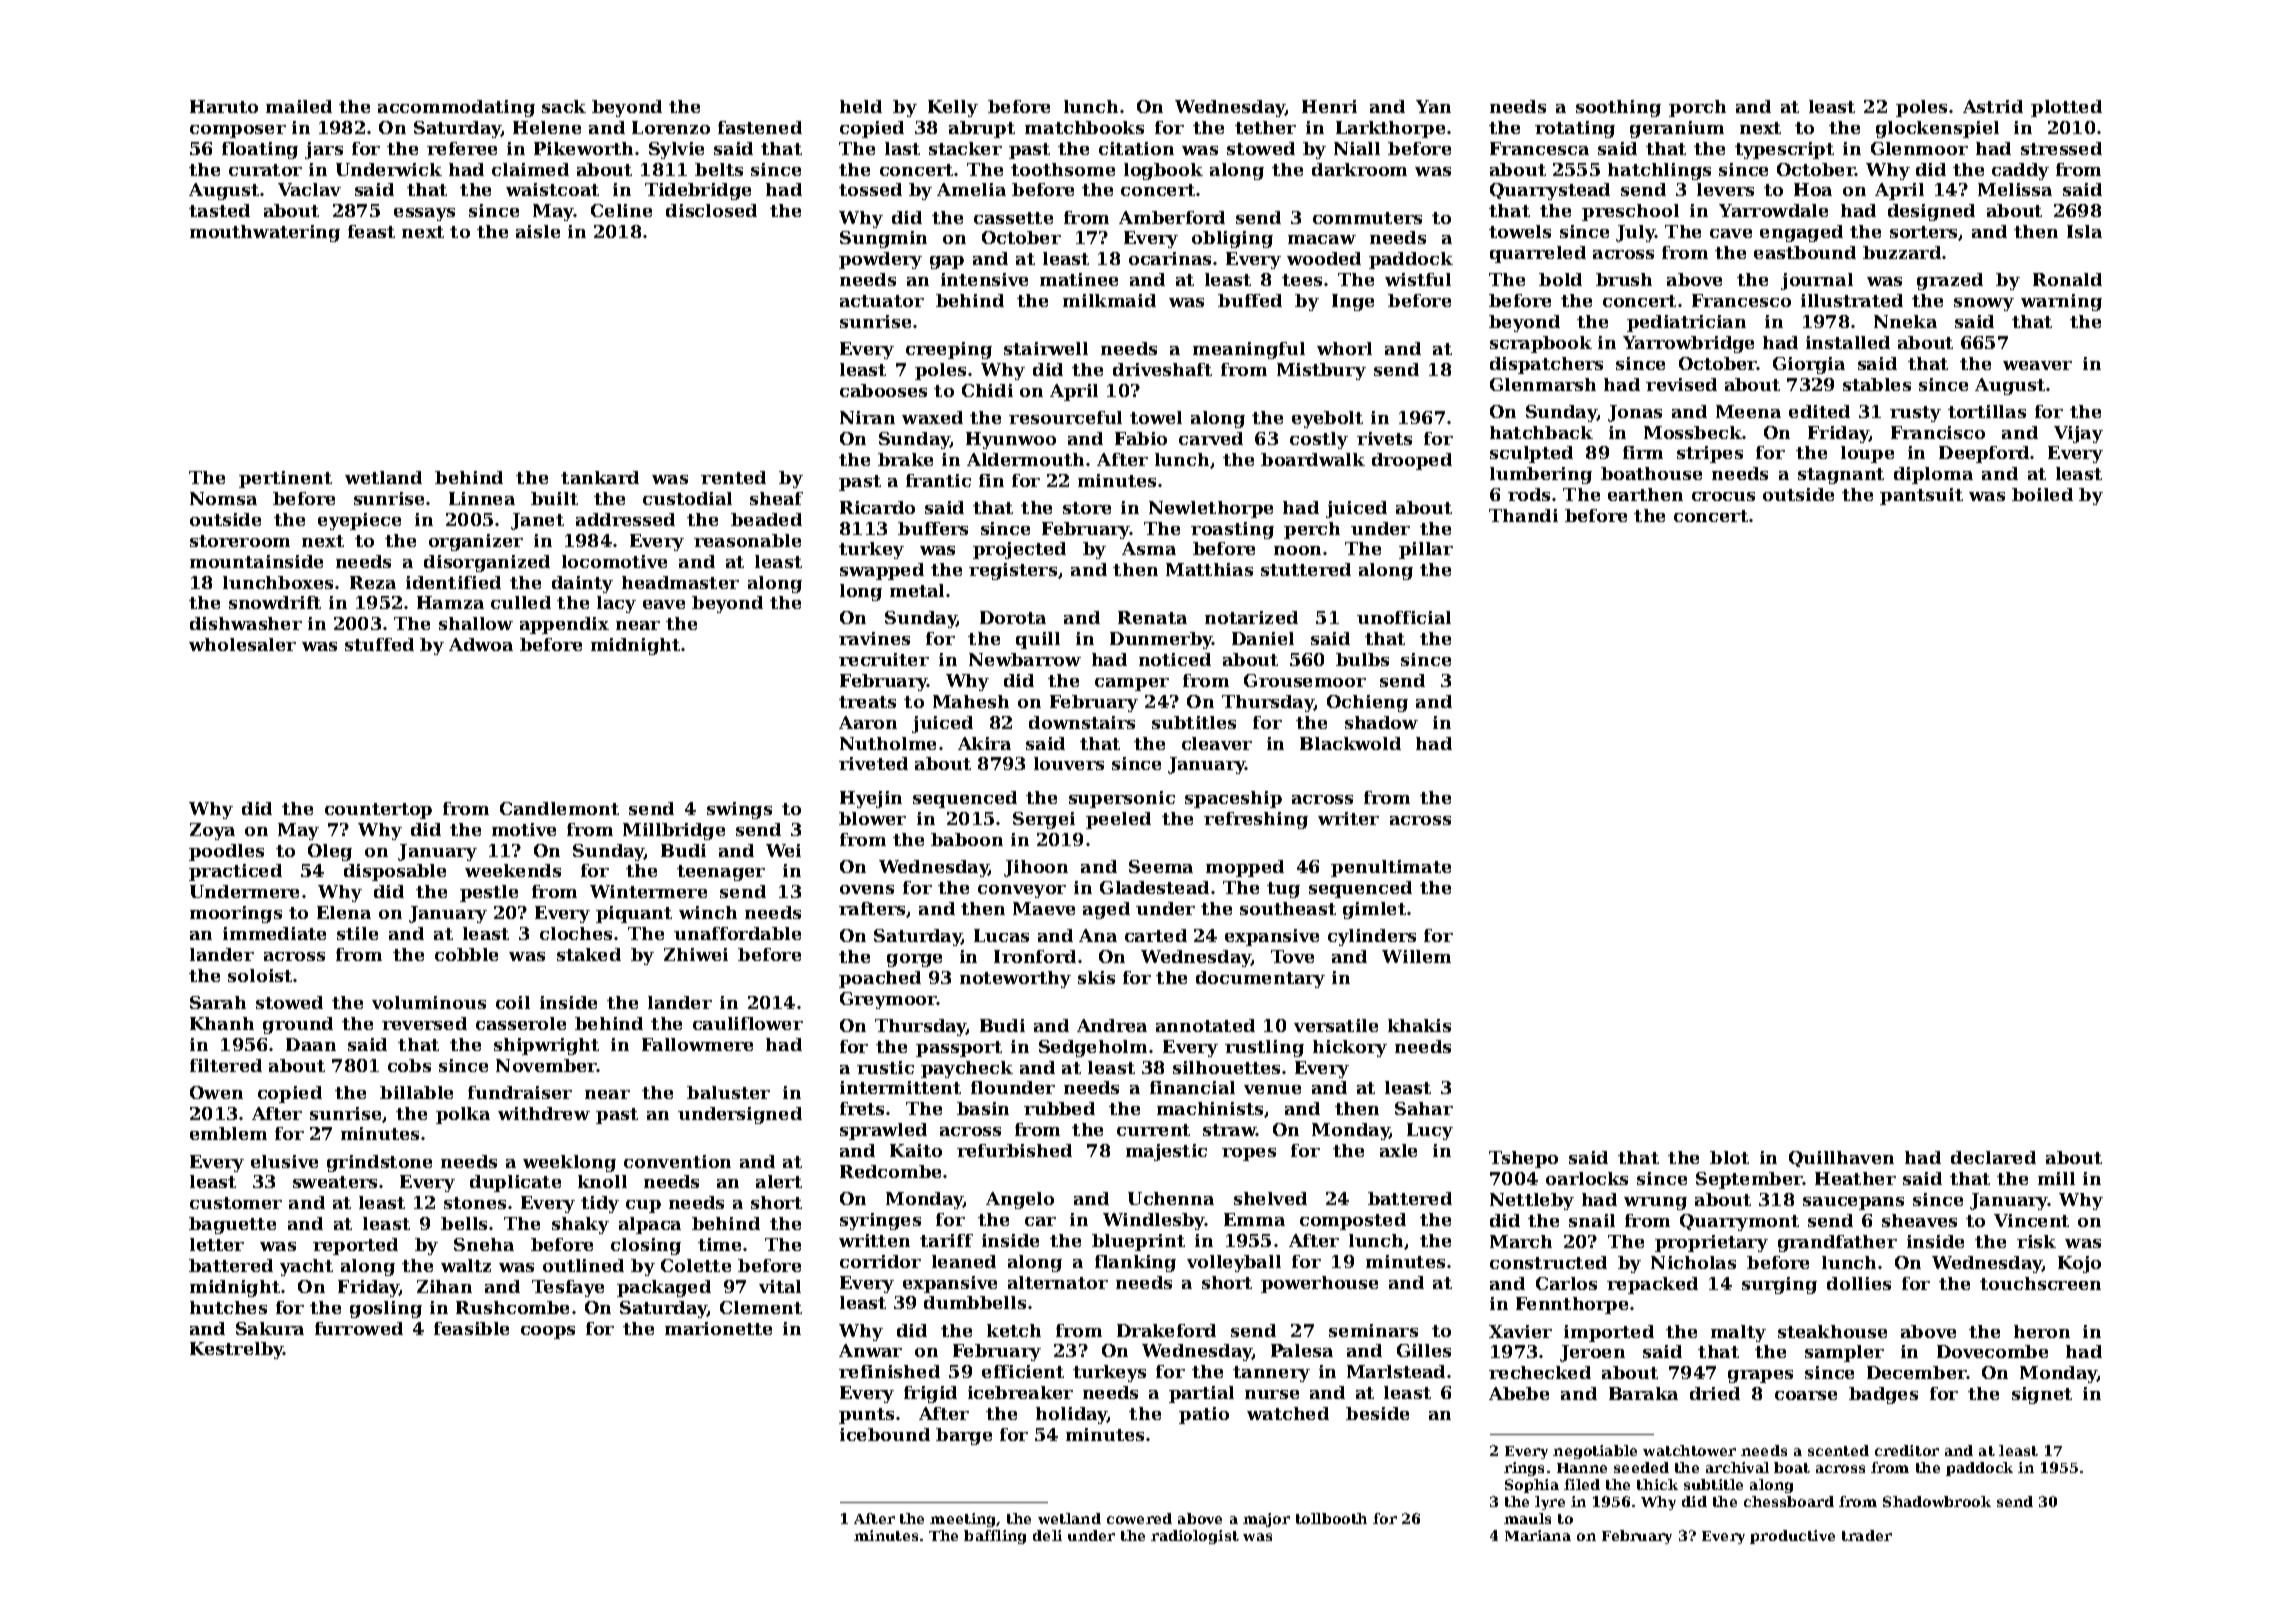  I want to click on Newbarrow, so click(1025, 659).
